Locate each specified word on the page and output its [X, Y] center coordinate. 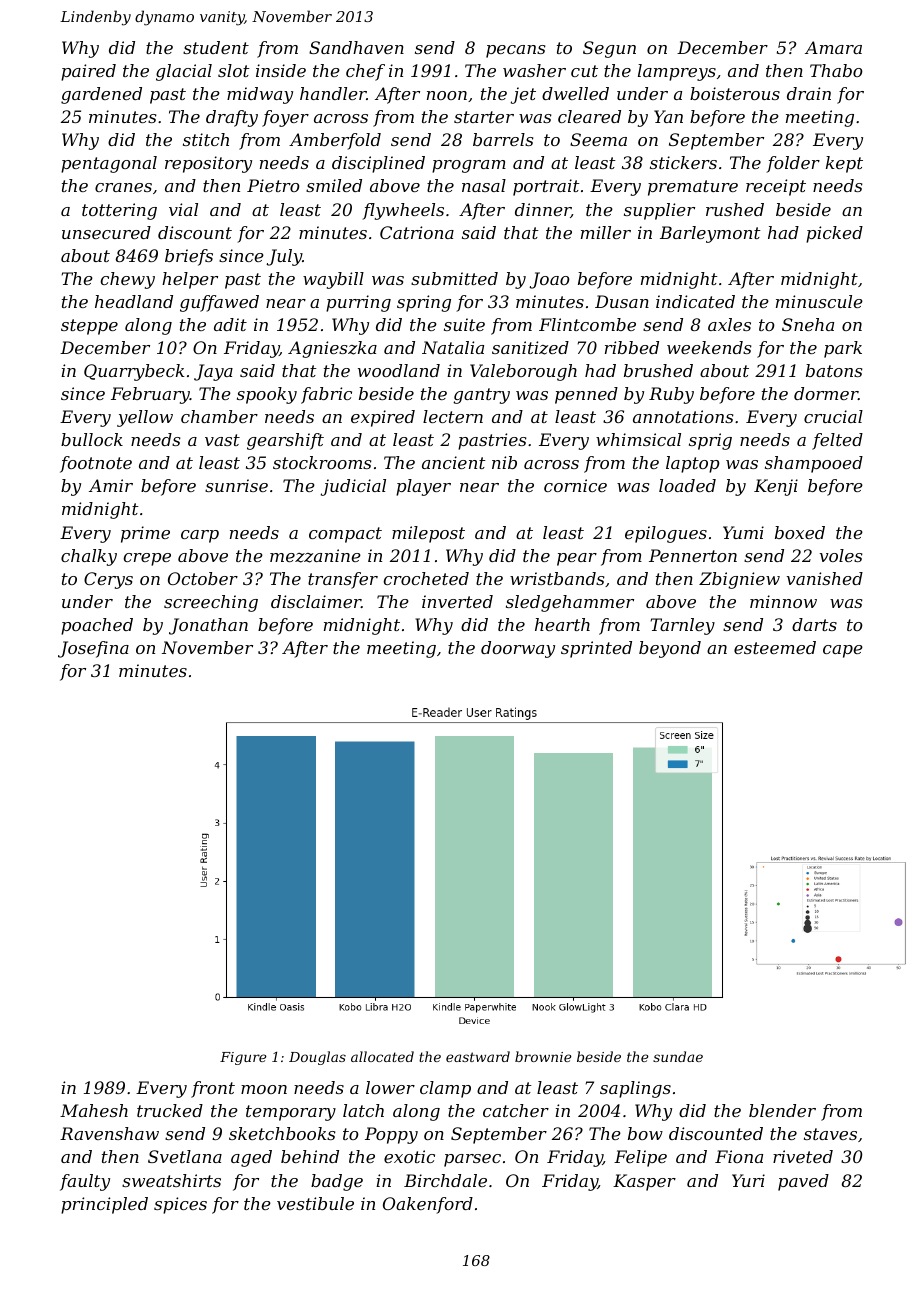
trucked [170, 1110]
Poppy [391, 1135]
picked [834, 234]
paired [88, 72]
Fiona [739, 1156]
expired [383, 418]
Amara [833, 47]
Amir [111, 485]
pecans [515, 51]
